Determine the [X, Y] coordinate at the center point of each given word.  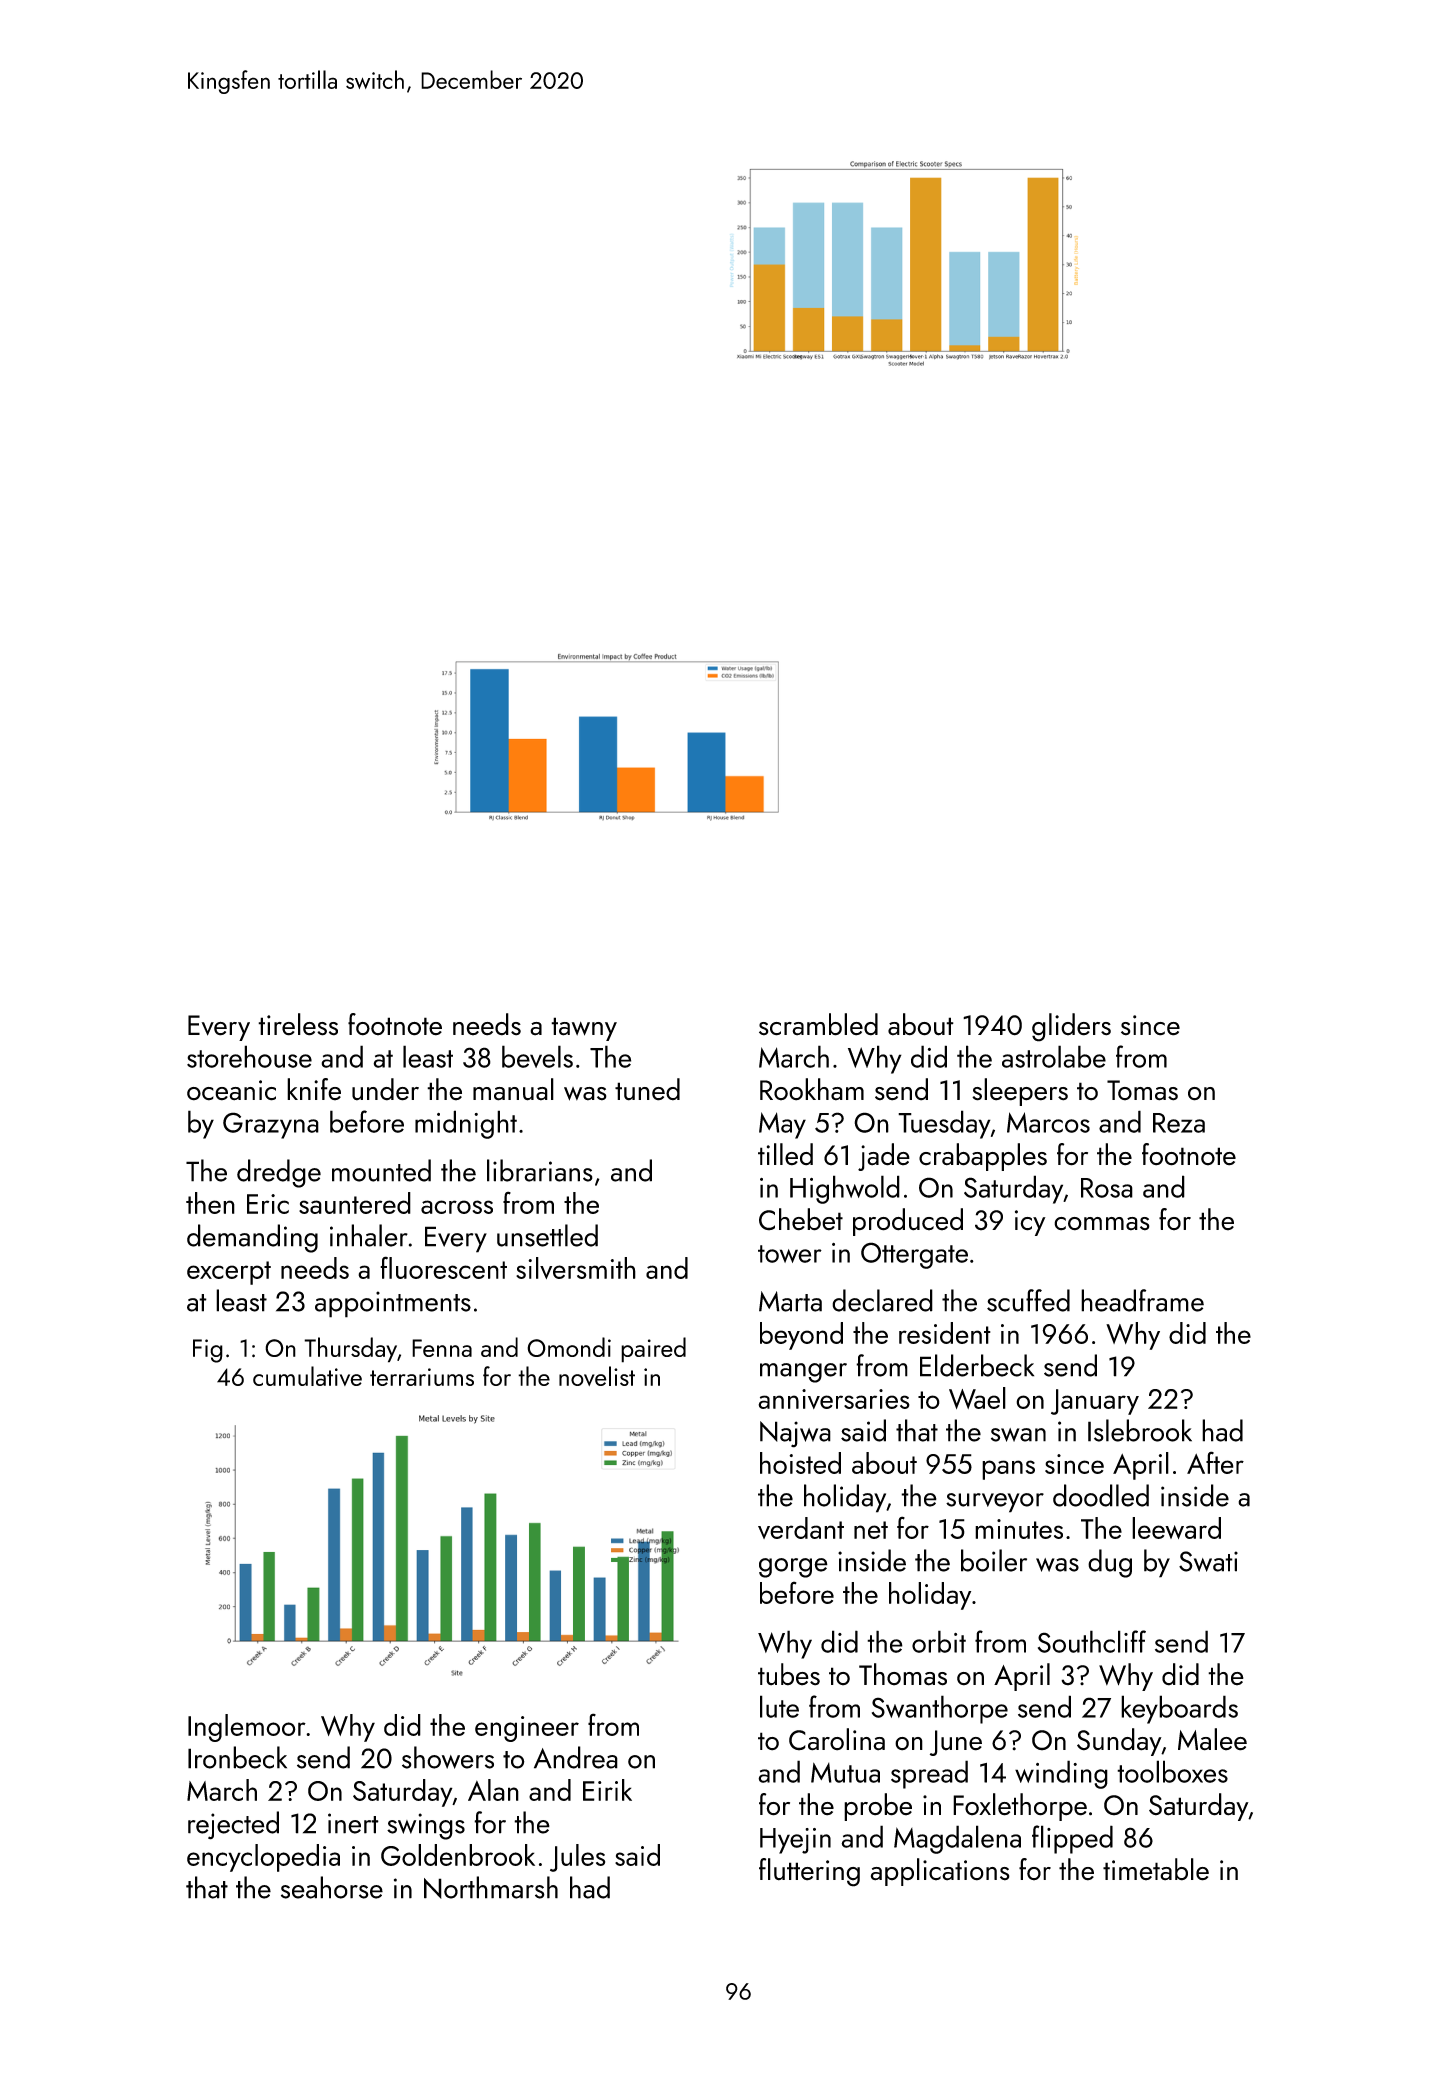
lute [779, 1706]
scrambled [818, 1024]
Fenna [442, 1348]
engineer [527, 1729]
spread [929, 1774]
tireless [298, 1024]
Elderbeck [977, 1365]
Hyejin [795, 1841]
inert [353, 1823]
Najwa [795, 1434]
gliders [1071, 1027]
